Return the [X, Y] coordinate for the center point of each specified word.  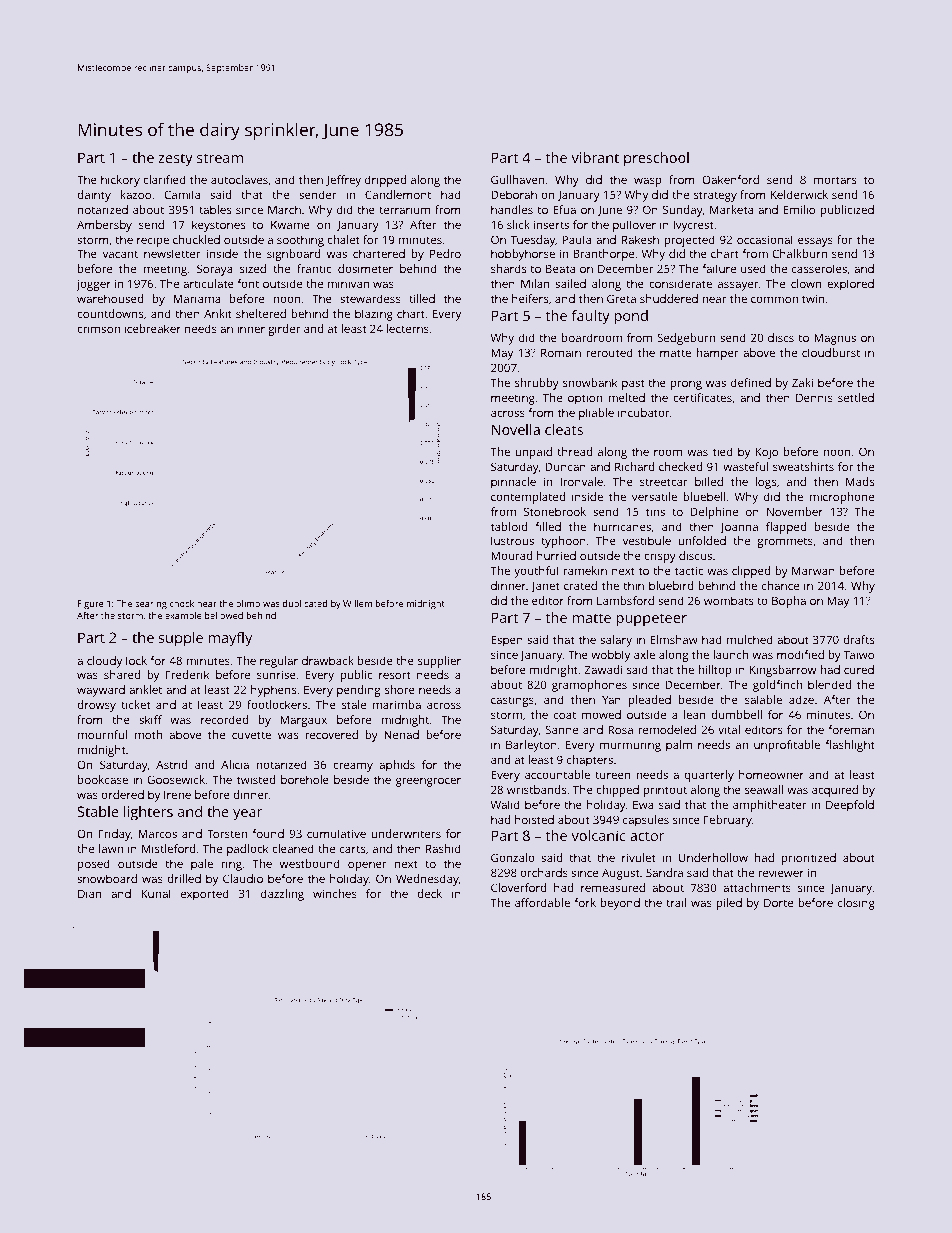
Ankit [218, 313]
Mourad [511, 555]
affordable [542, 902]
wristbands [536, 789]
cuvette [251, 735]
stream [220, 158]
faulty [591, 317]
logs [765, 483]
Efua [564, 209]
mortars [835, 180]
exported [205, 895]
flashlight [850, 746]
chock [182, 603]
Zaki [802, 382]
